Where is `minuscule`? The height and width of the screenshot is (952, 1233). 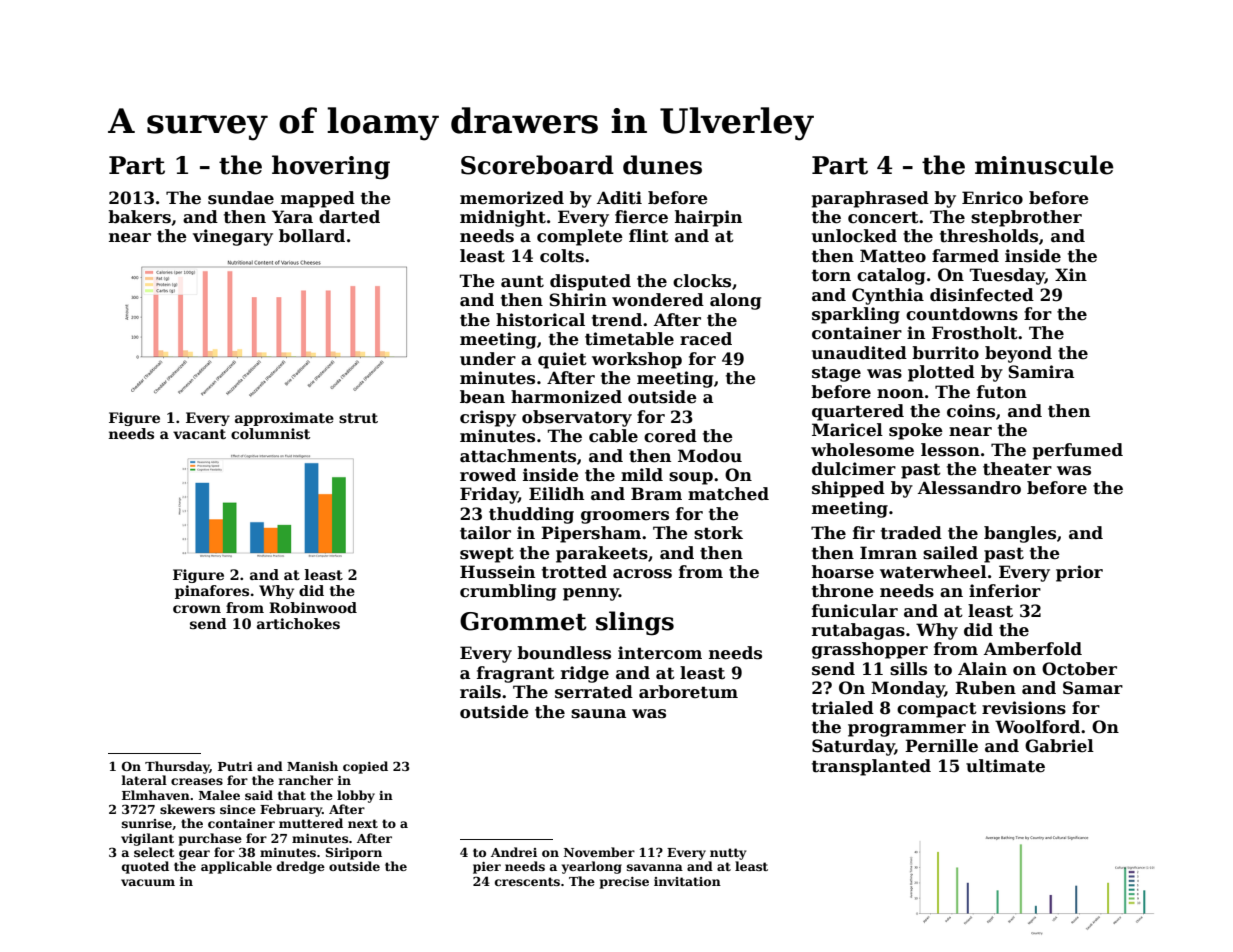 minuscule is located at coordinates (1044, 165).
